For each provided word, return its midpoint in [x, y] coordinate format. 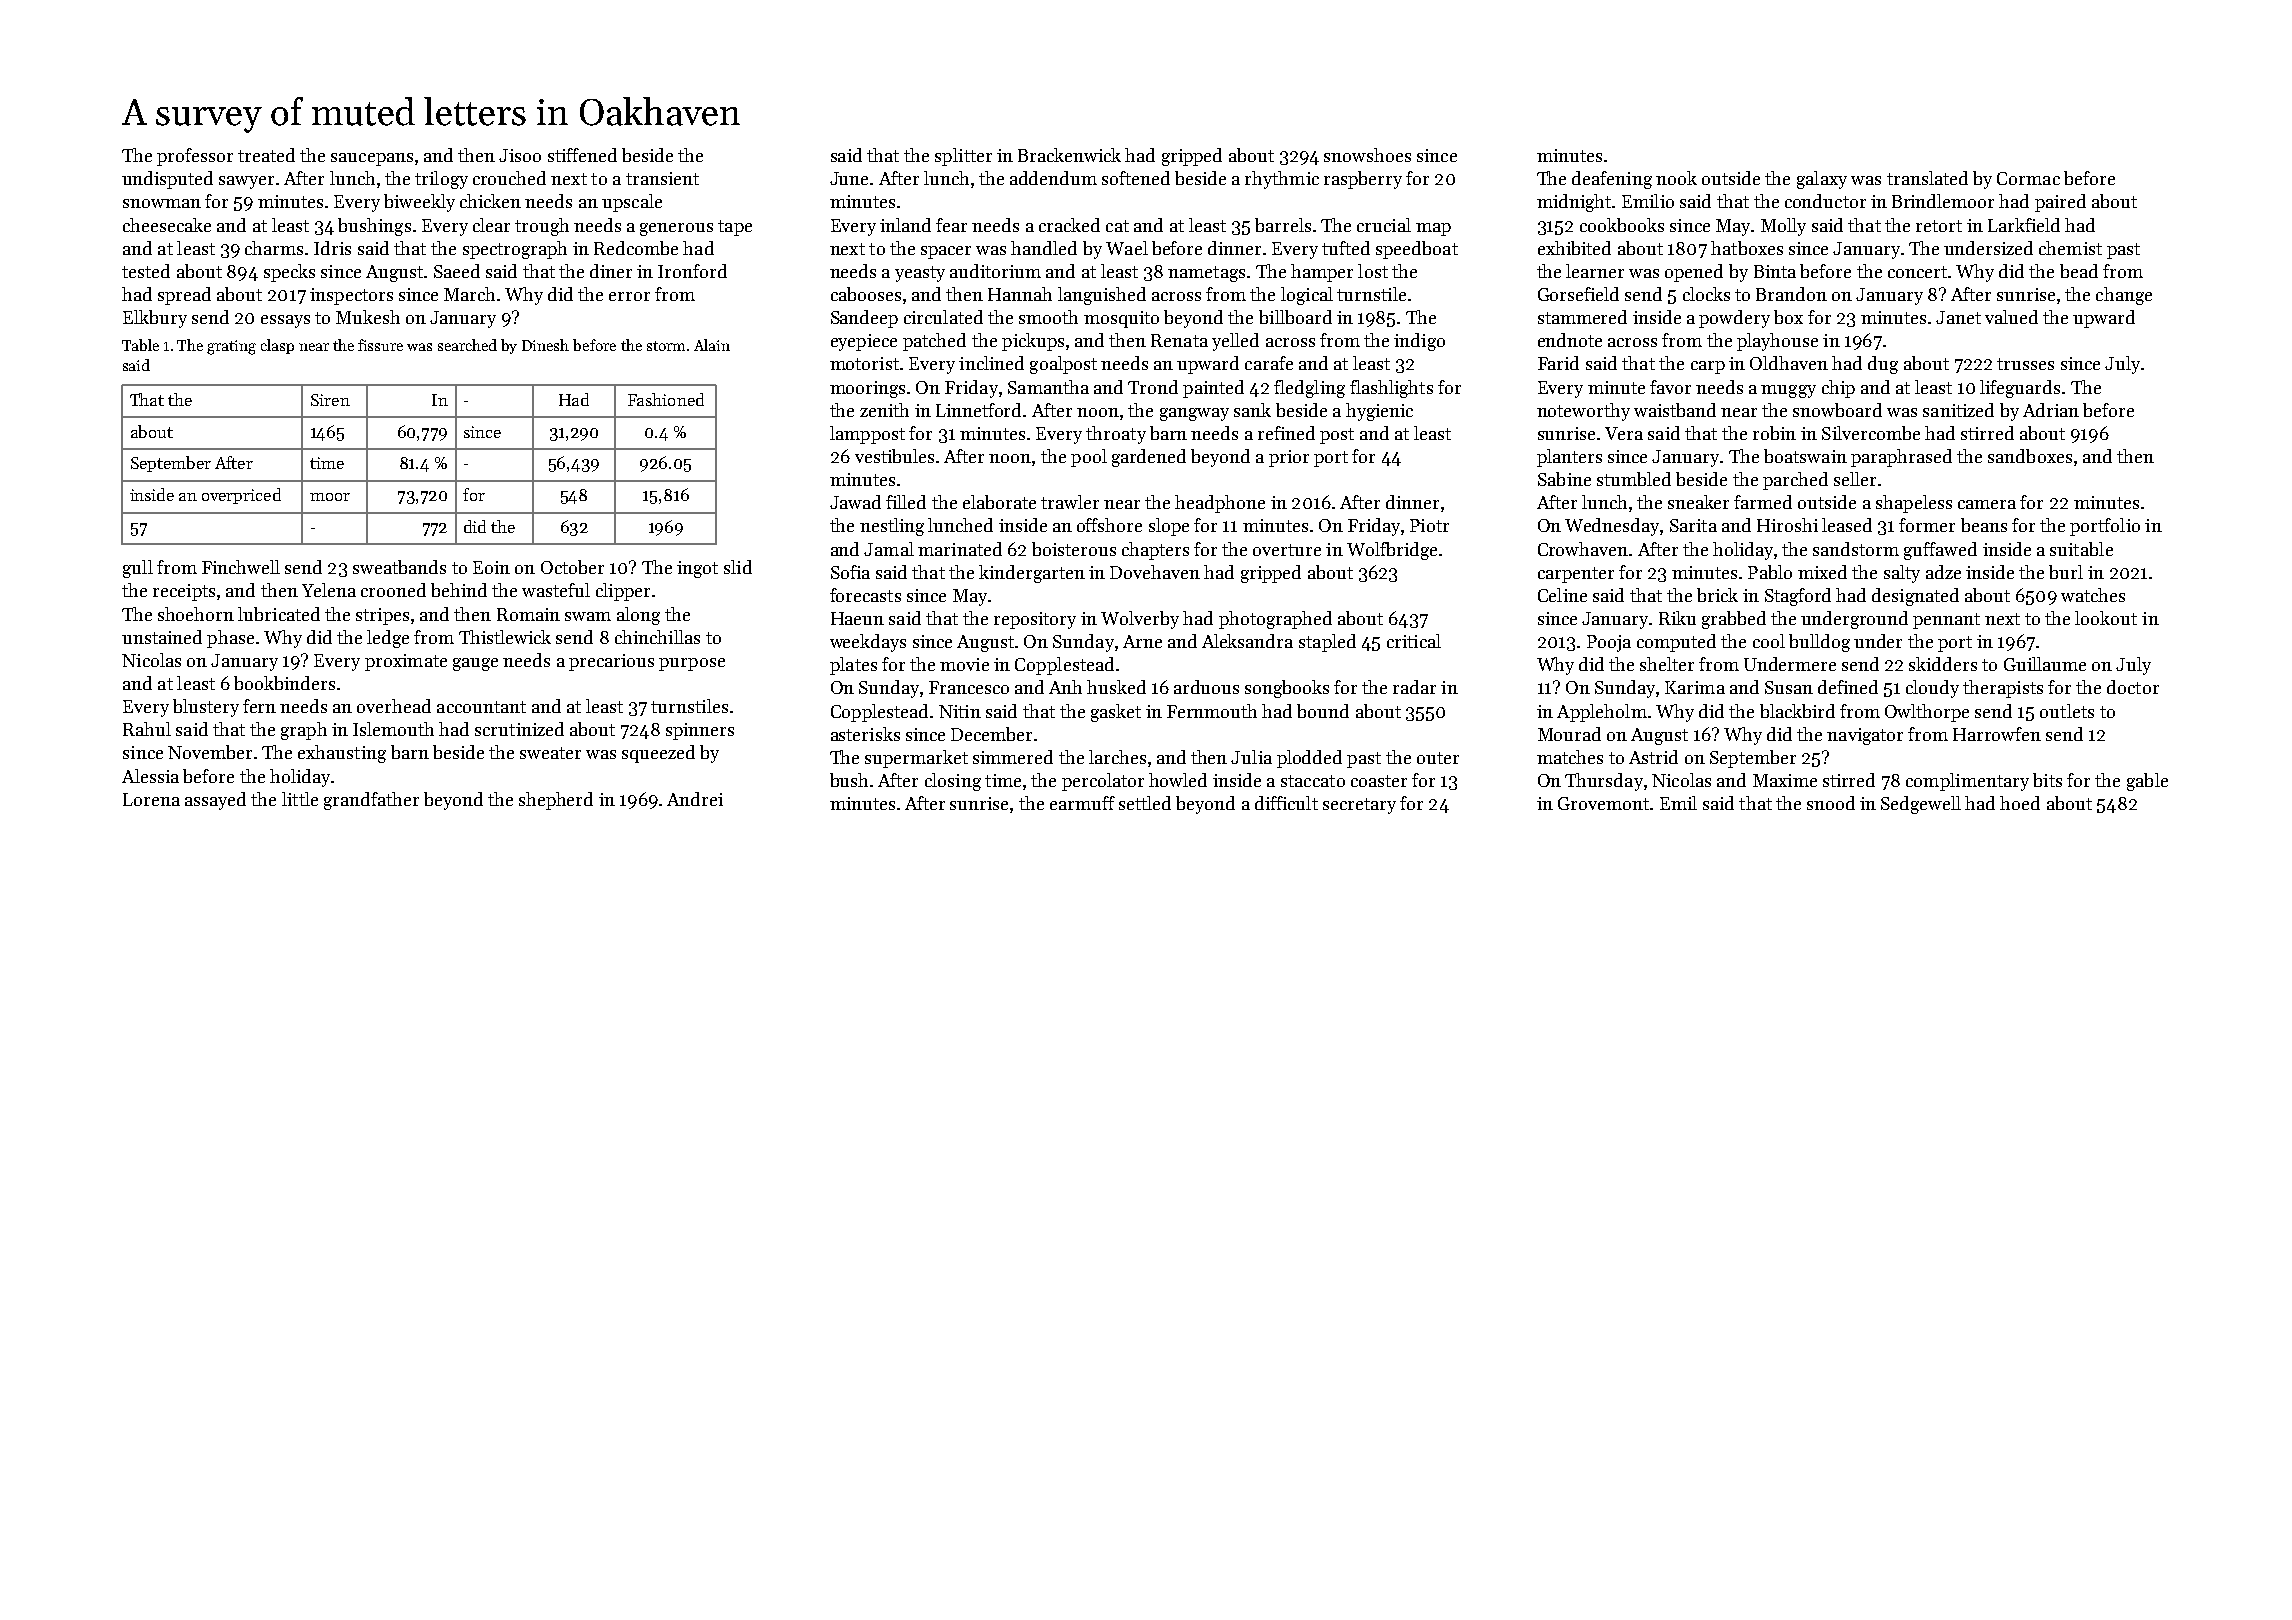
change [2124, 296]
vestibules [894, 456]
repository [1035, 620]
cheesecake [167, 225]
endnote [1570, 340]
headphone [1220, 504]
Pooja [1609, 643]
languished [1102, 296]
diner [611, 271]
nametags [1206, 274]
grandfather [371, 801]
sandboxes [2030, 456]
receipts [184, 592]
